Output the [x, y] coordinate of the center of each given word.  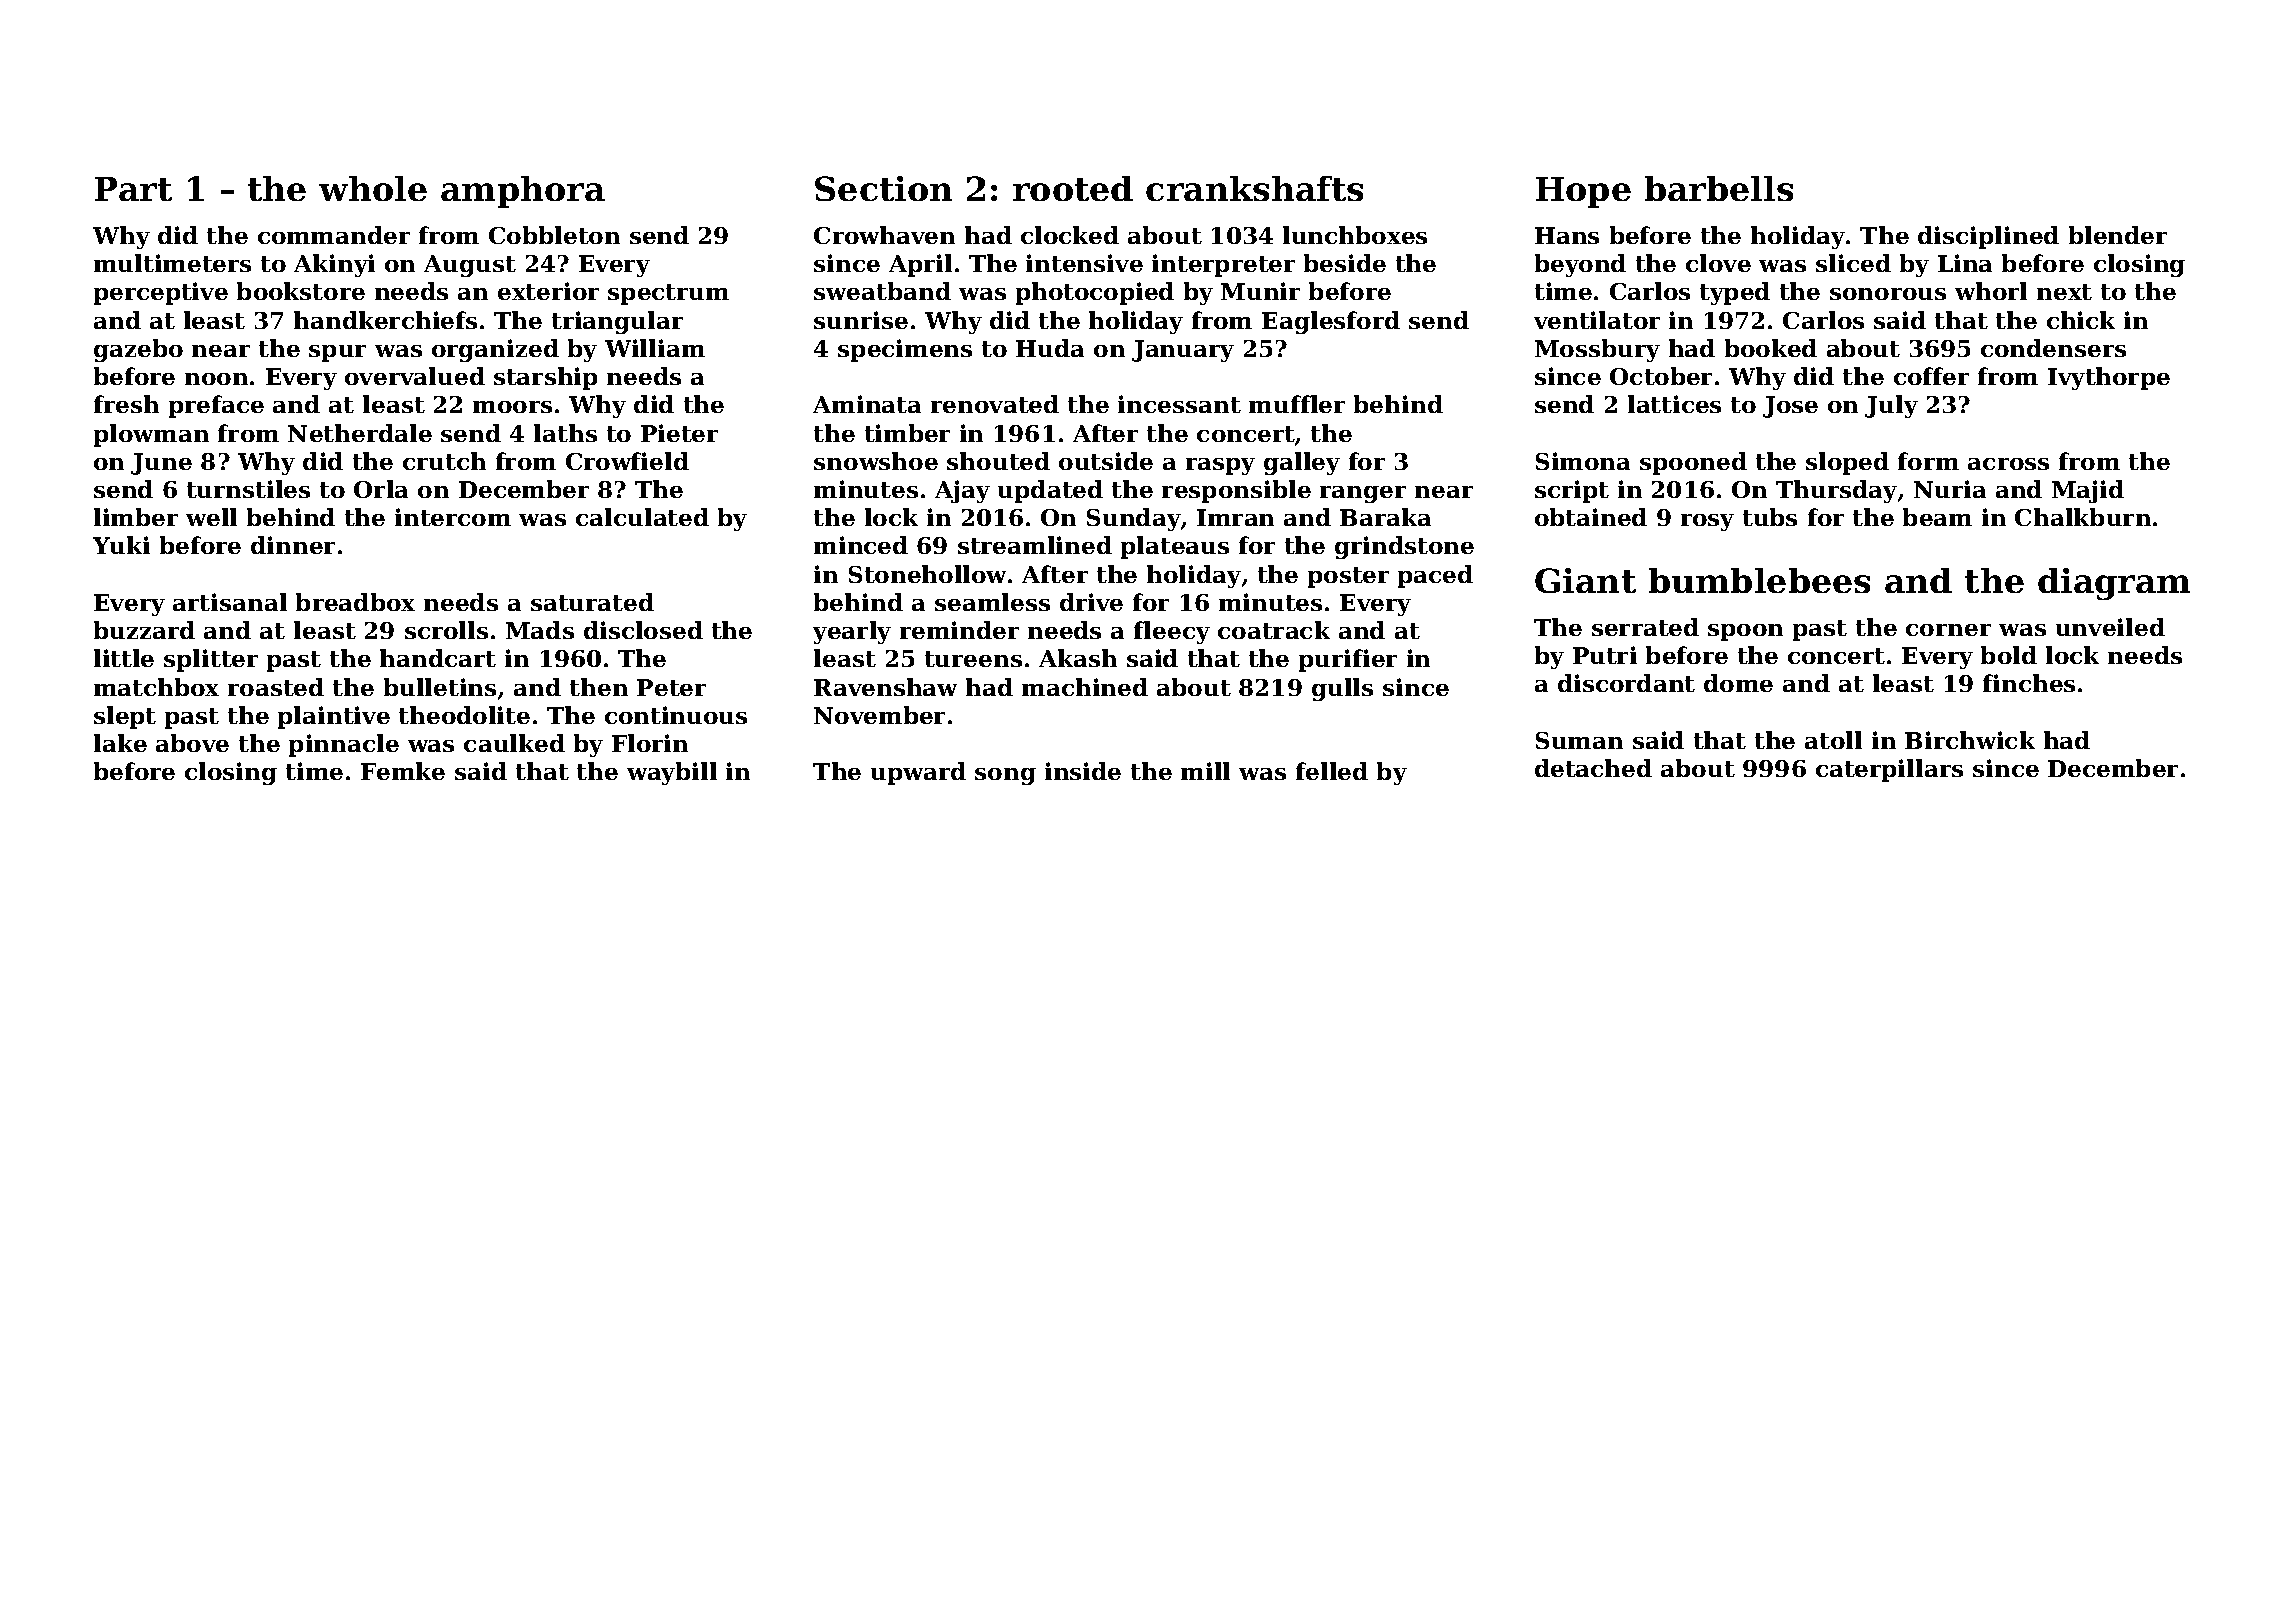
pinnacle [344, 745]
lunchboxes [1355, 235]
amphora [523, 192]
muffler [1297, 404]
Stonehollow [927, 574]
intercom [453, 517]
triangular [617, 322]
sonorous [1888, 294]
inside [1083, 771]
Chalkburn [2083, 517]
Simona [1583, 461]
